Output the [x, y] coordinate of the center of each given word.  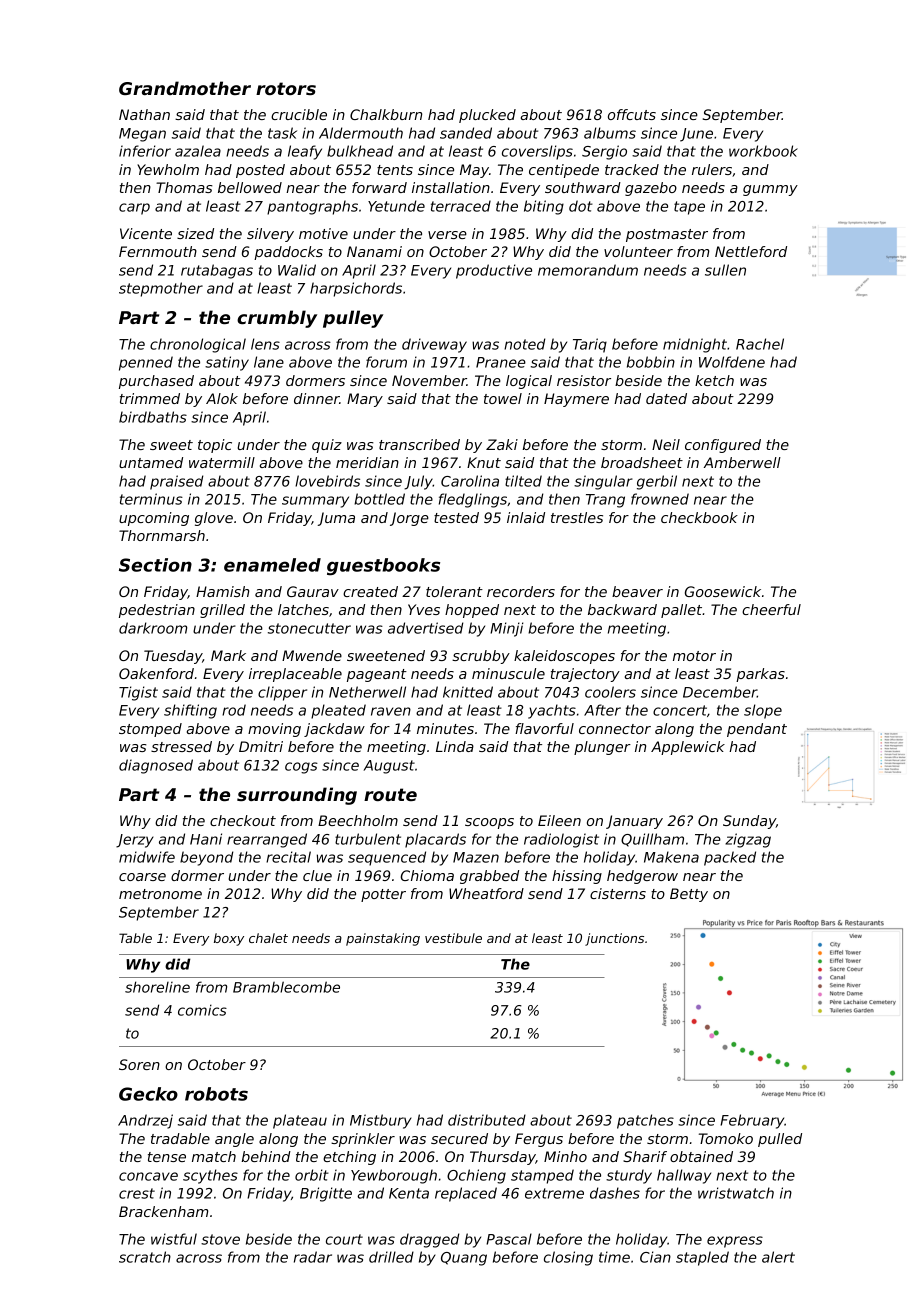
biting [544, 207]
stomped [150, 730]
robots [216, 1094]
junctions [614, 939]
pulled [780, 1140]
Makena [671, 857]
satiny [227, 363]
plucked [487, 116]
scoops [489, 823]
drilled [391, 1257]
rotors [286, 88]
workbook [763, 151]
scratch [145, 1257]
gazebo [651, 189]
